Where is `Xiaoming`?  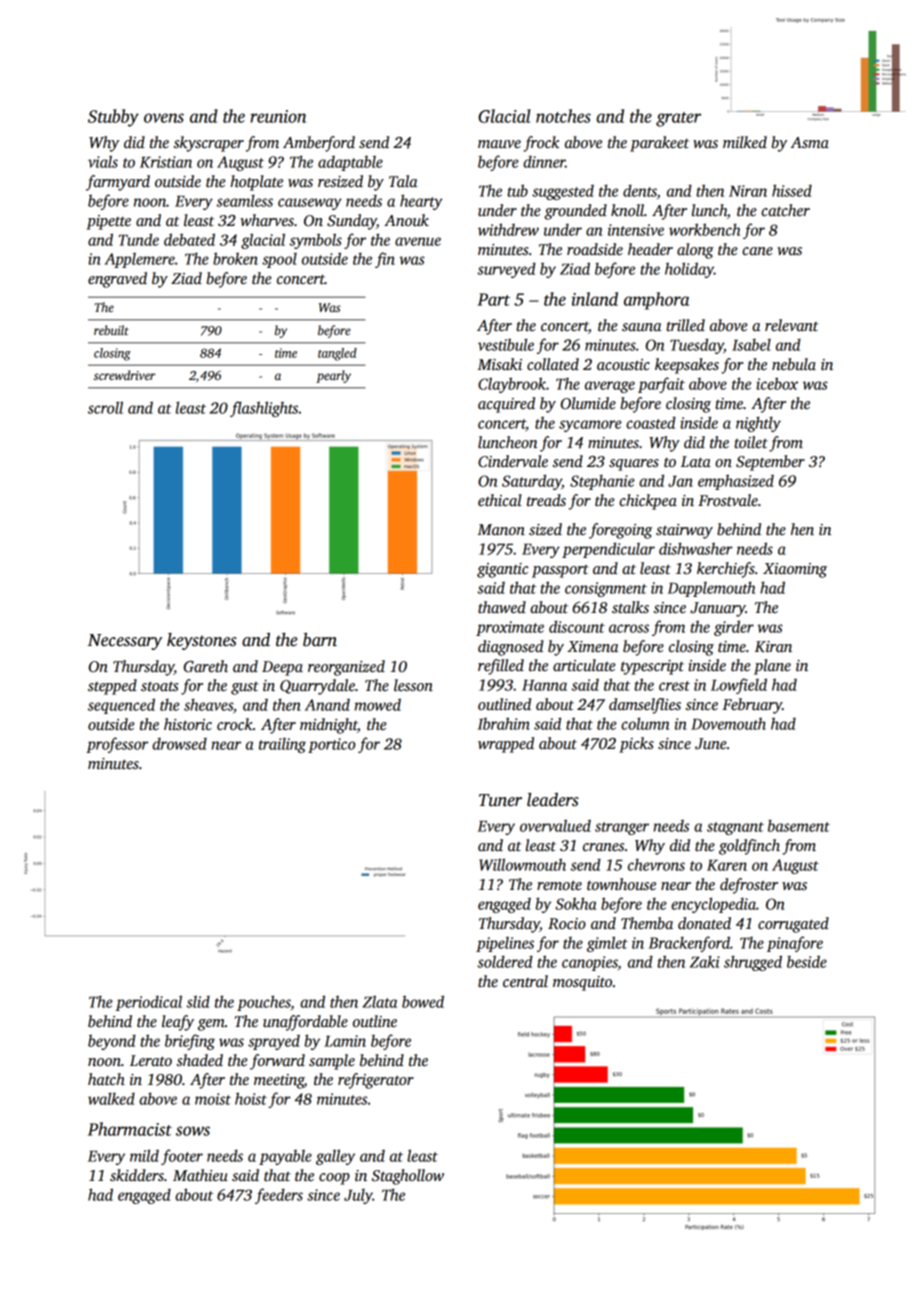
Xiaoming is located at coordinates (795, 570).
